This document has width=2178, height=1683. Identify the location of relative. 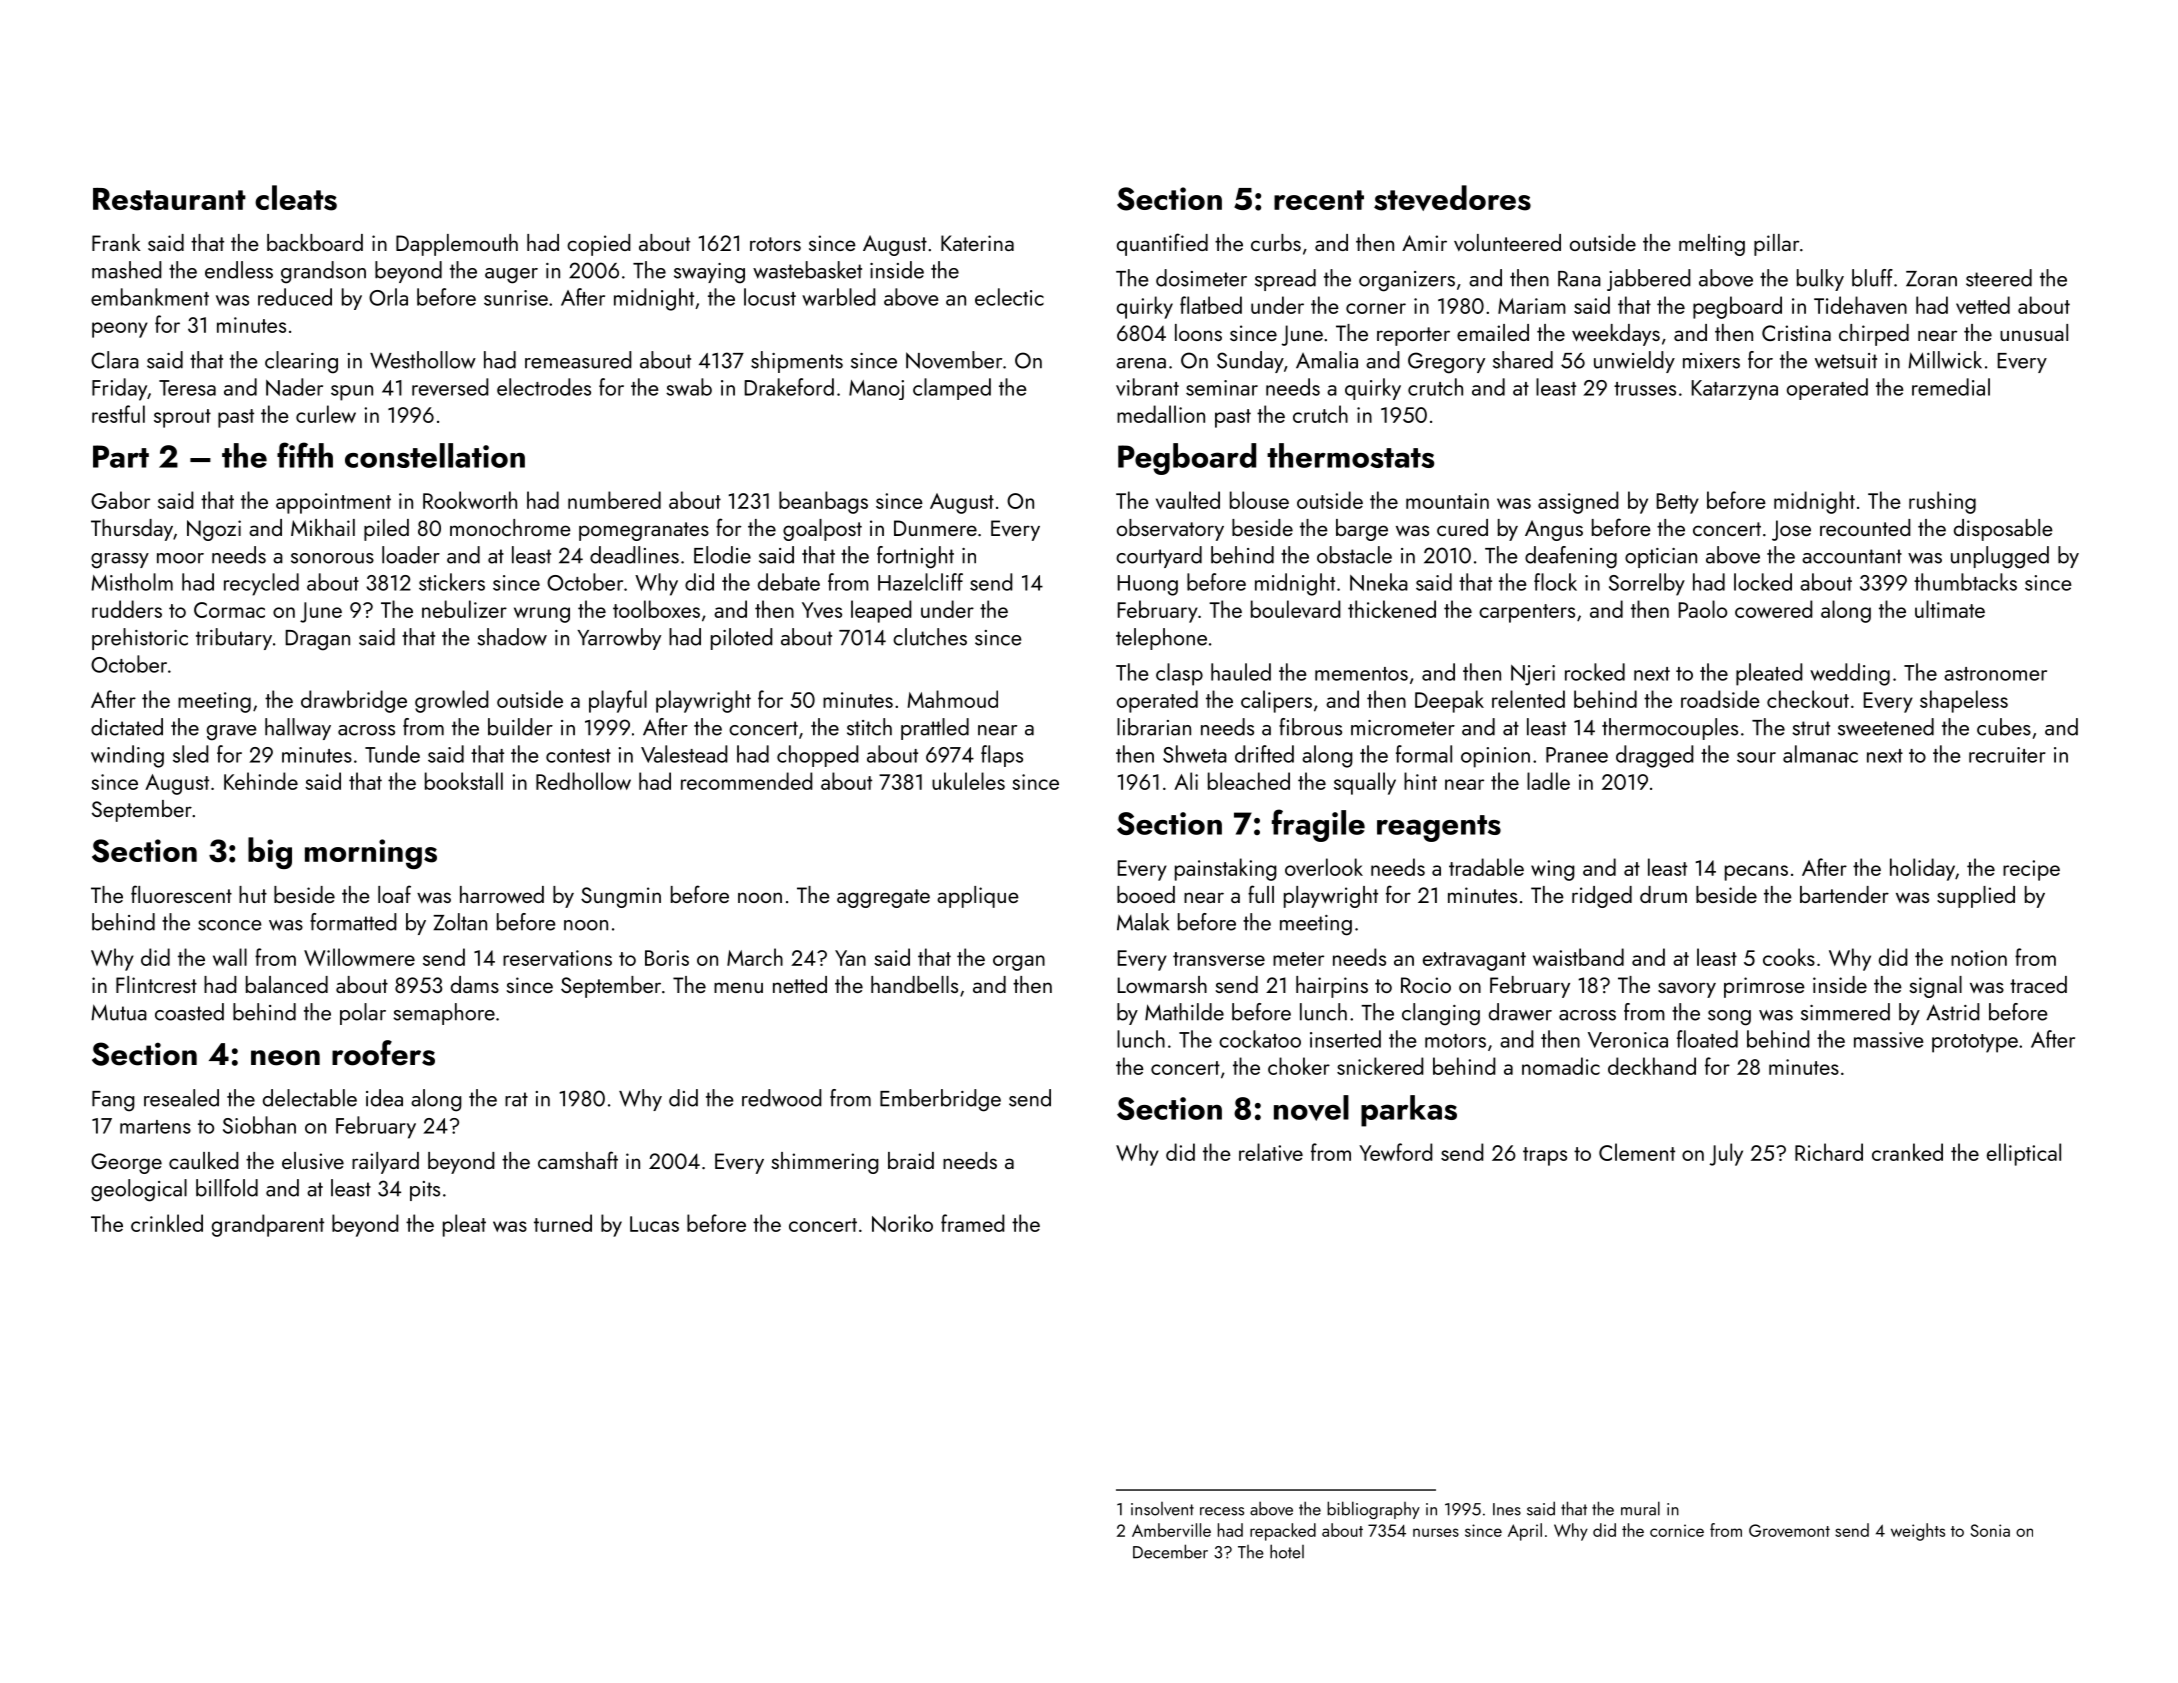
(1271, 1152).
